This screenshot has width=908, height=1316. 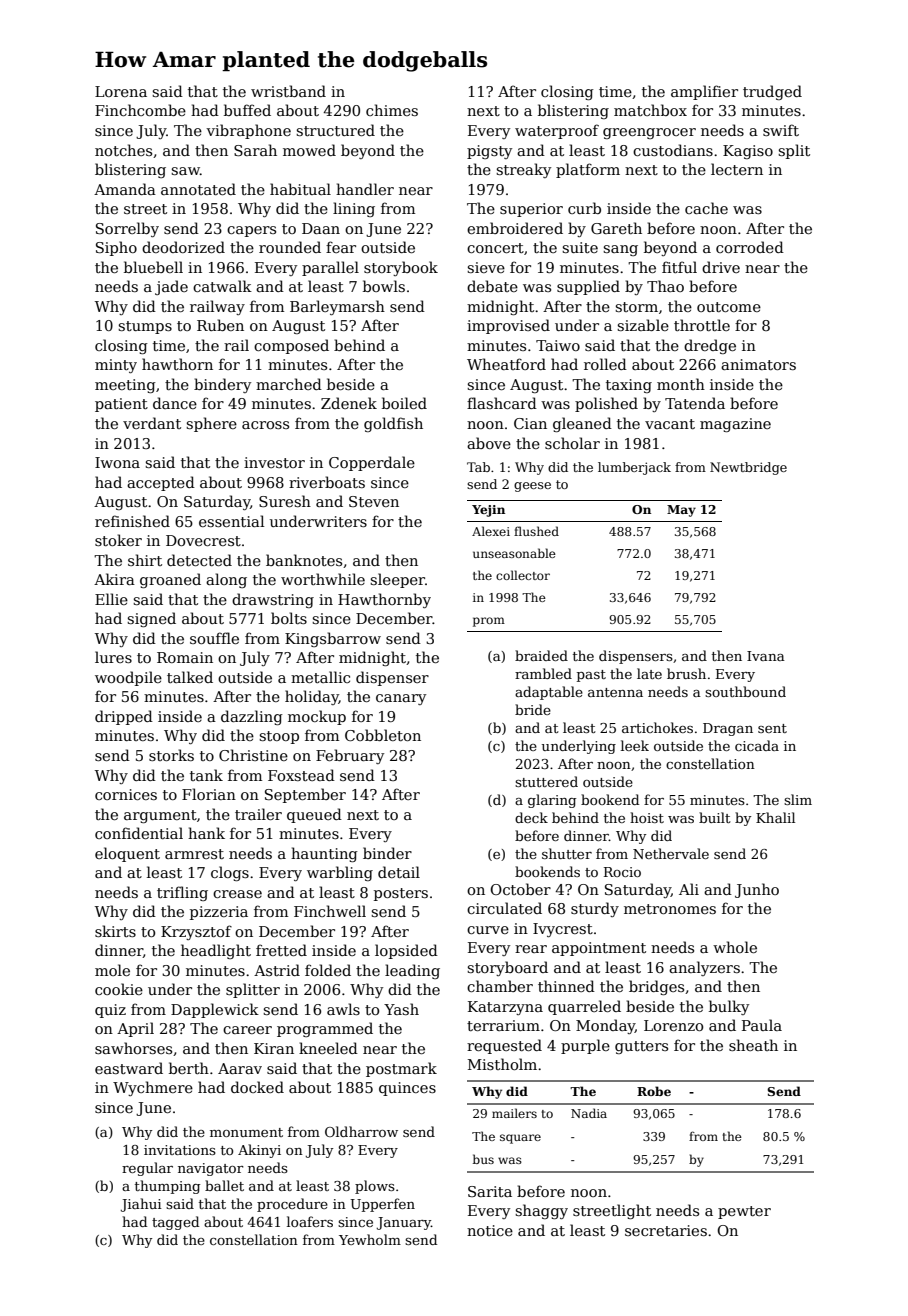 What do you see at coordinates (748, 468) in the screenshot?
I see `Newtbridge` at bounding box center [748, 468].
